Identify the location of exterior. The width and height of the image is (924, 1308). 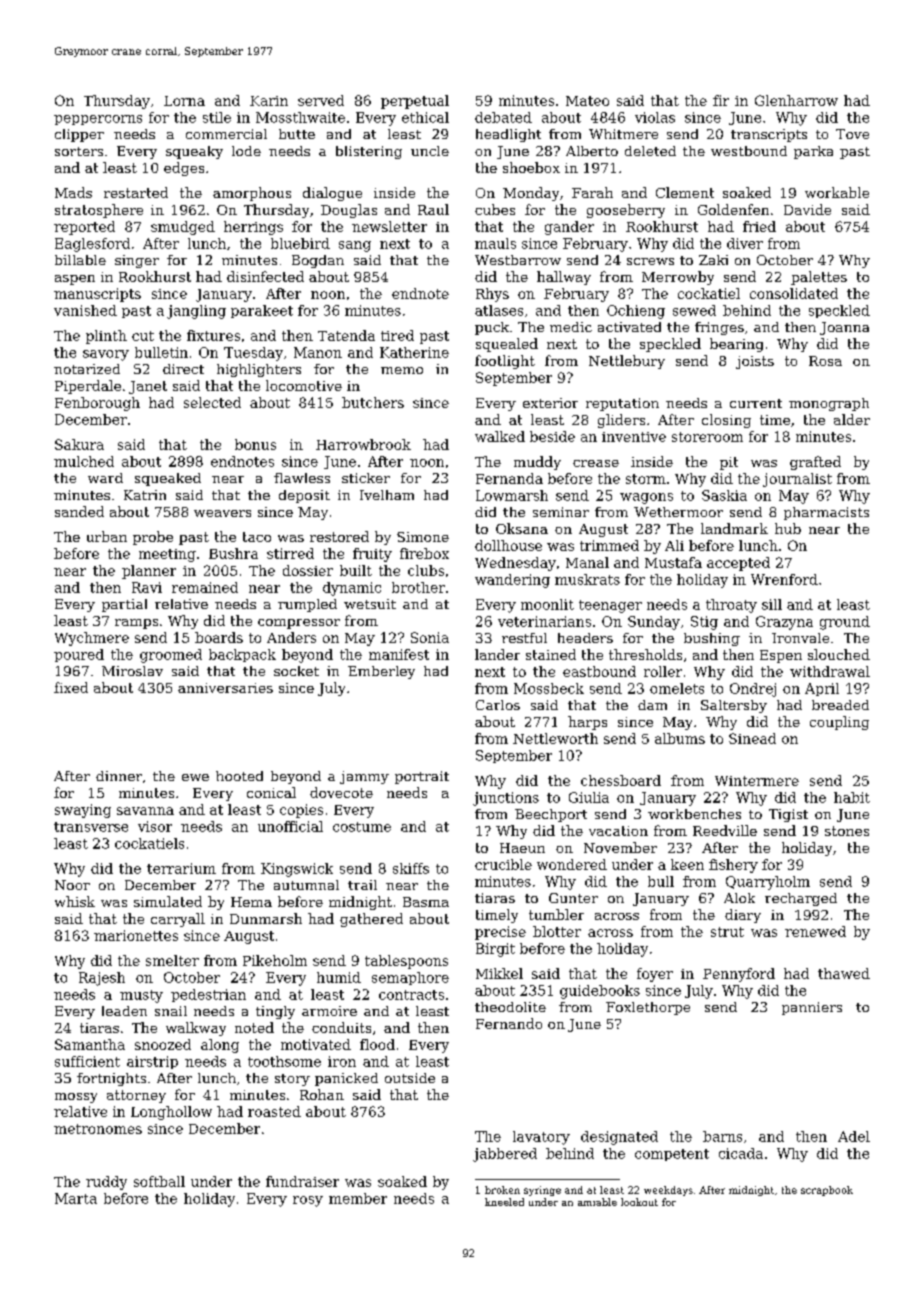
(550, 403).
